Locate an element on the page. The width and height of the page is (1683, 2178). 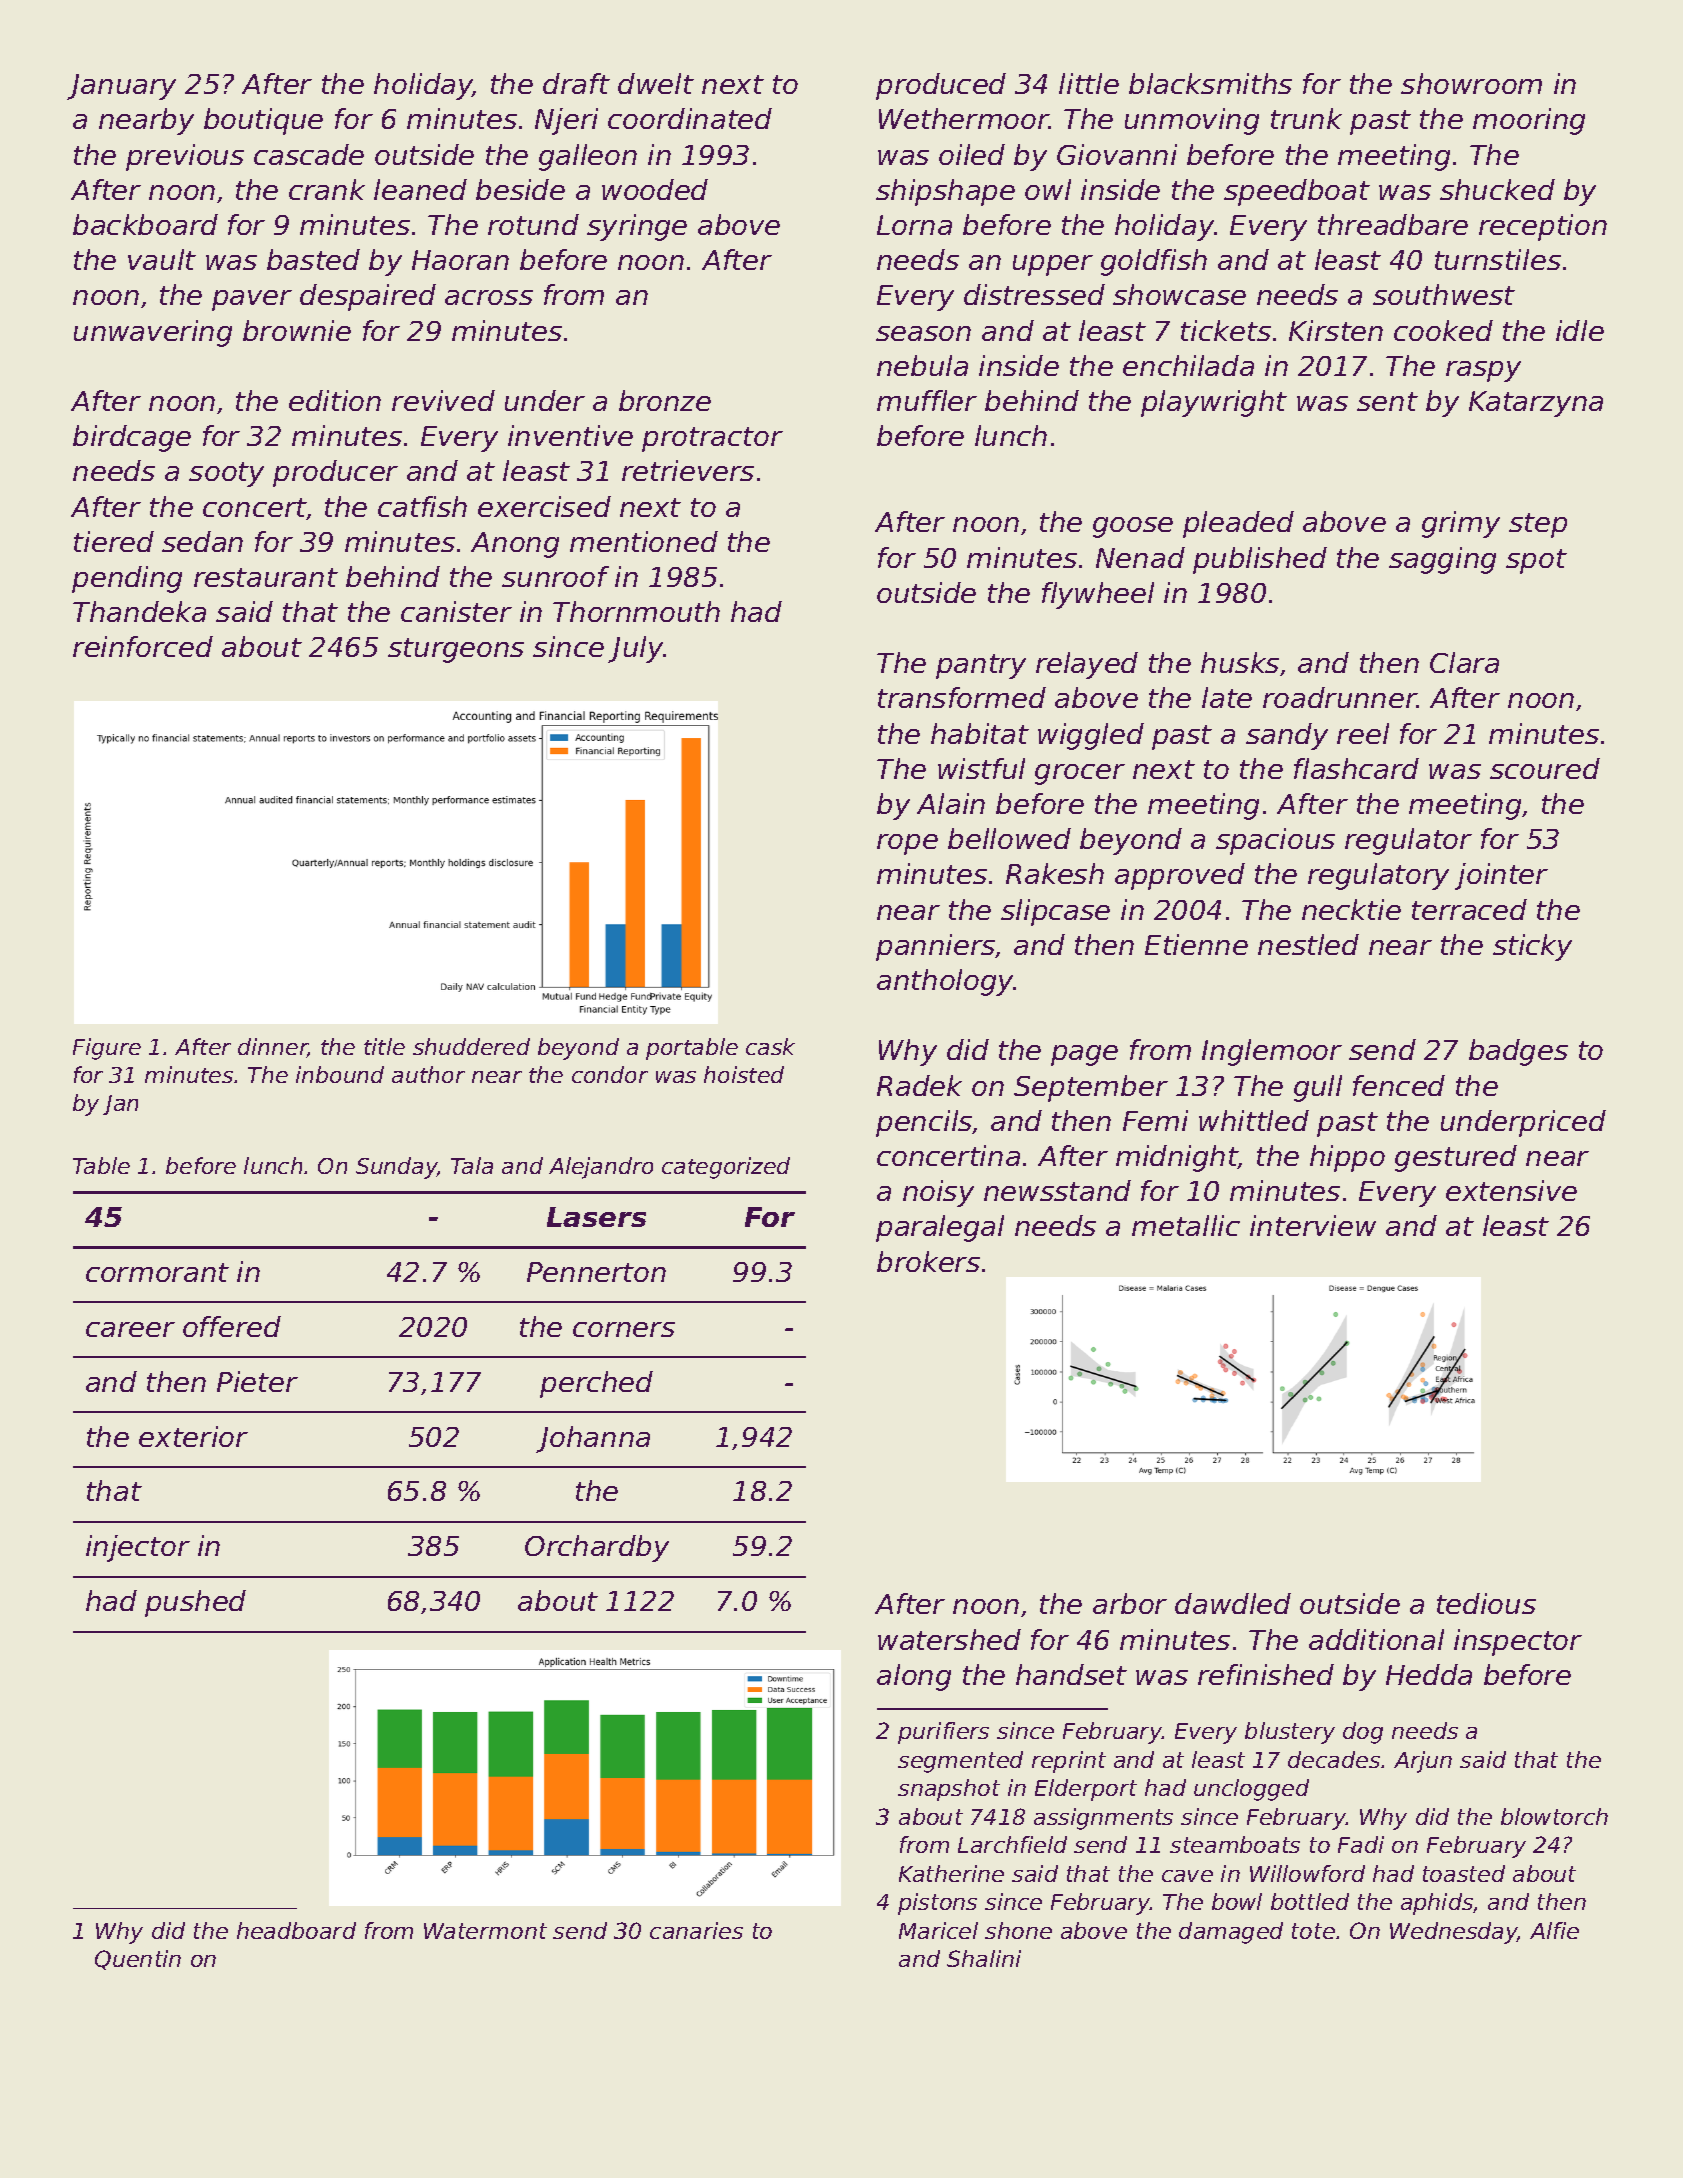
Clara is located at coordinates (1464, 662).
